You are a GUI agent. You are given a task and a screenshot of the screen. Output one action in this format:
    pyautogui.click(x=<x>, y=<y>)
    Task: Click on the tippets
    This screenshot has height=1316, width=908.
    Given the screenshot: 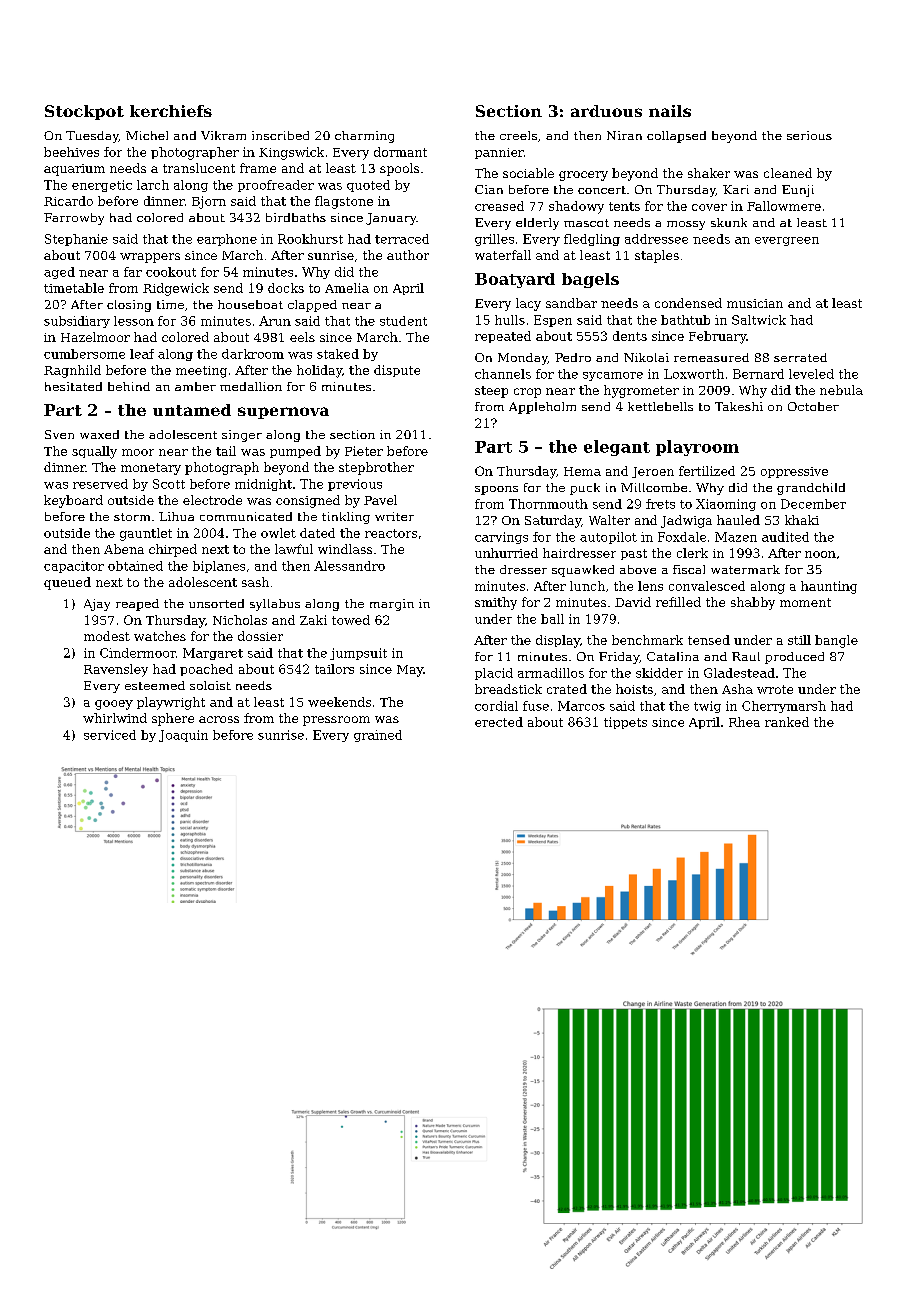 What is the action you would take?
    pyautogui.click(x=625, y=723)
